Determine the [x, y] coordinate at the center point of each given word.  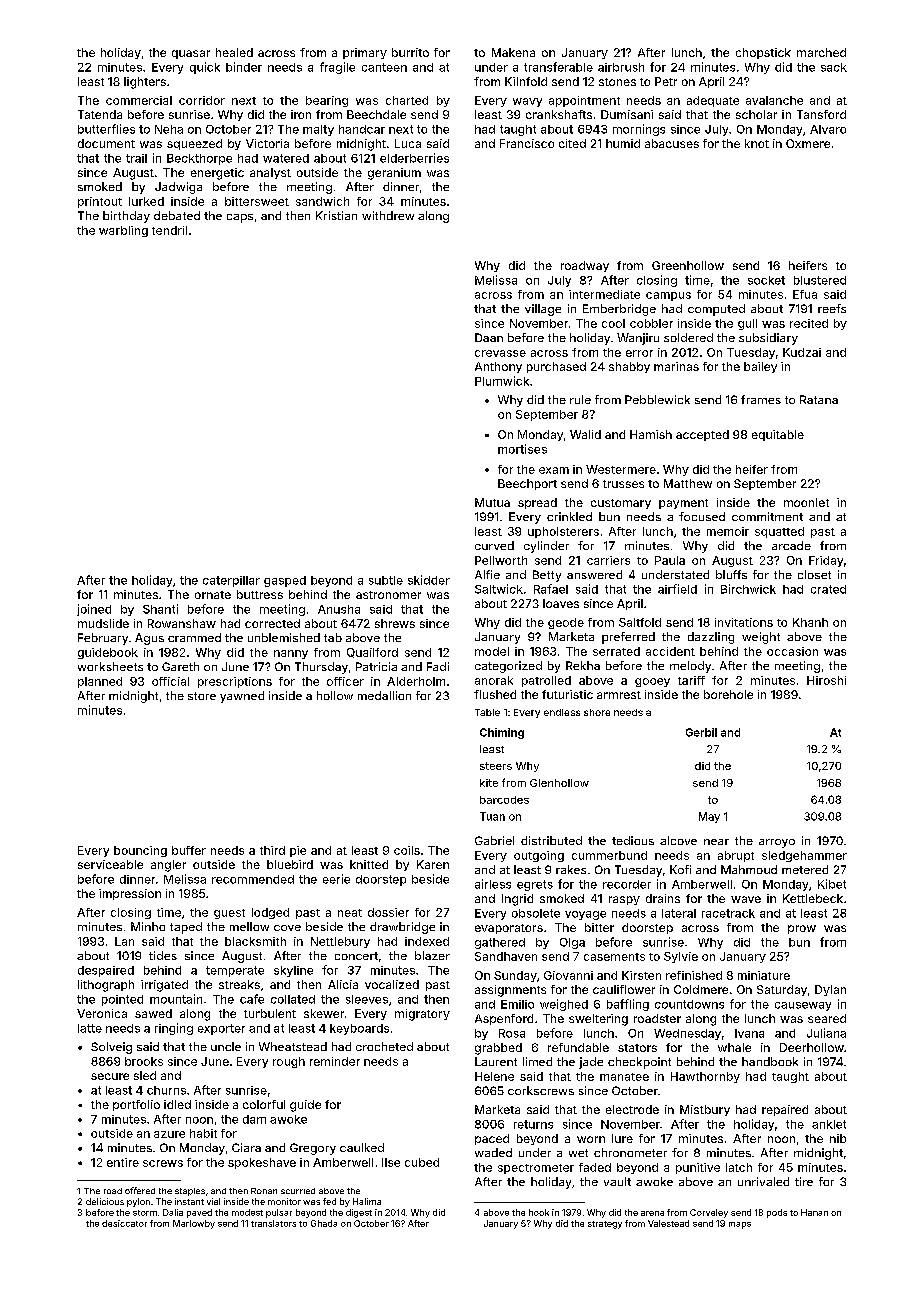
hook [539, 1212]
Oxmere [808, 143]
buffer [189, 850]
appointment [584, 101]
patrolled [546, 681]
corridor [202, 100]
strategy [605, 1225]
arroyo [777, 843]
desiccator [124, 1223]
